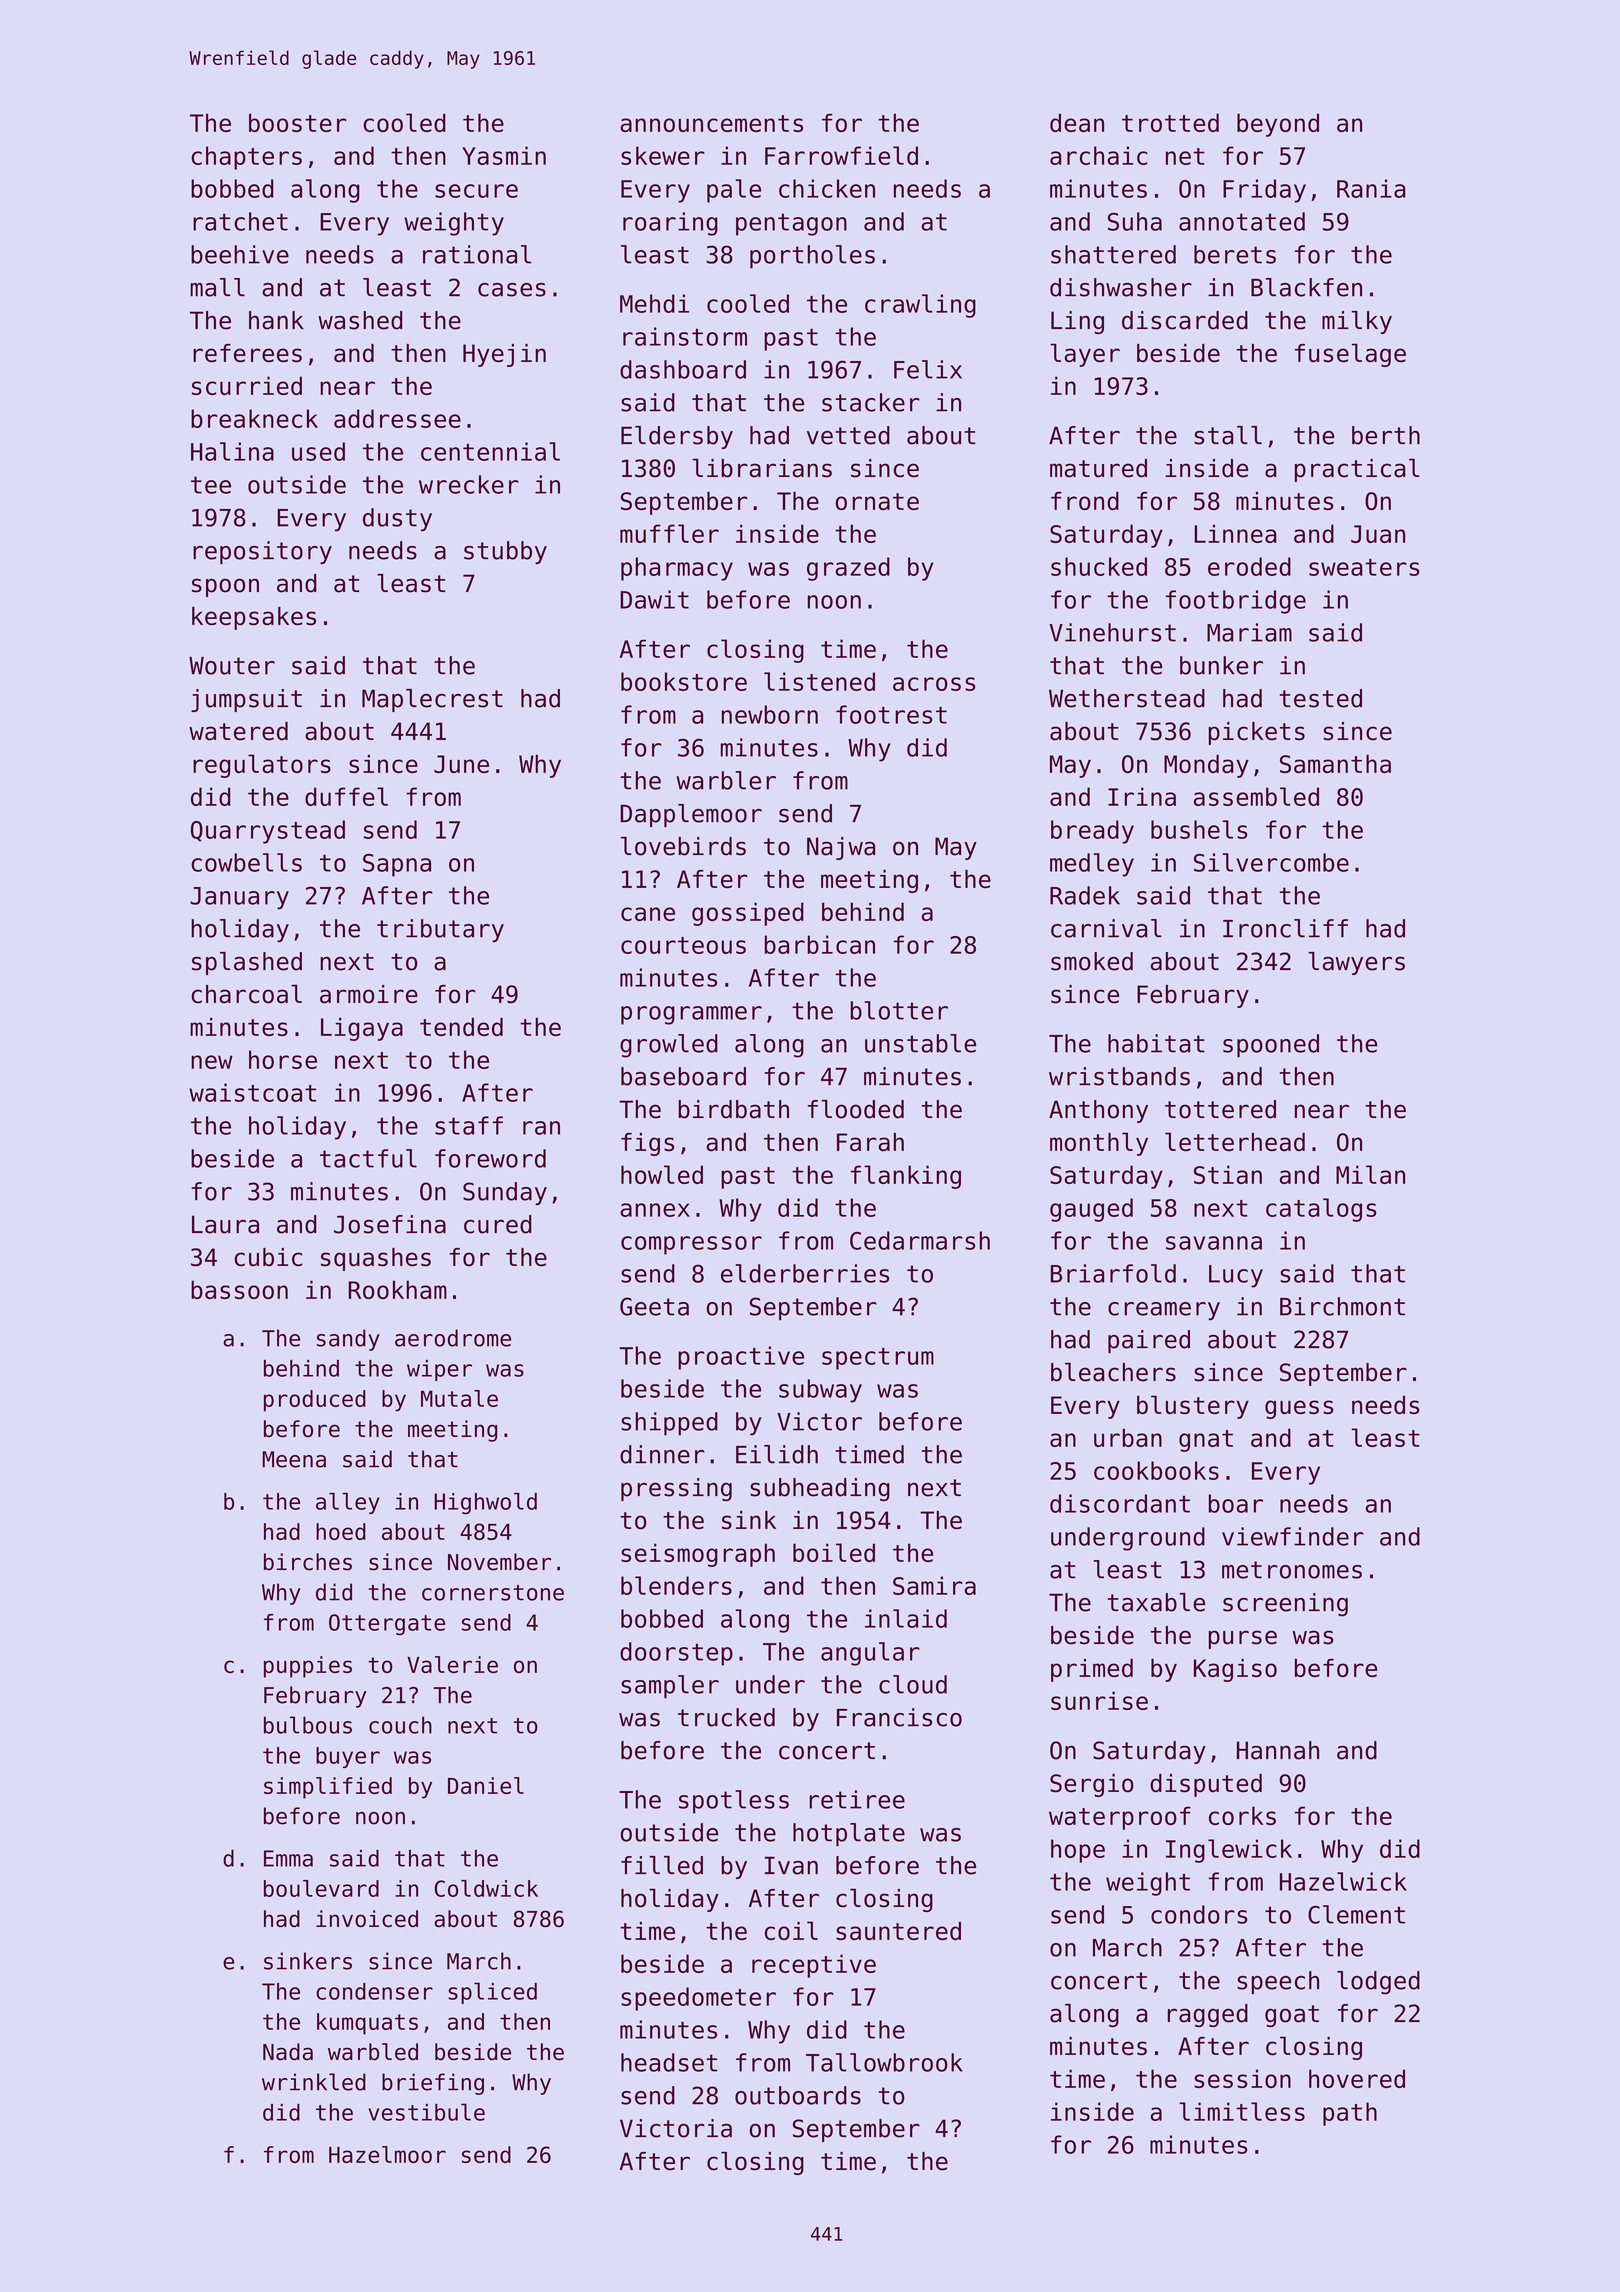 The width and height of the screenshot is (1620, 2292). I want to click on Rookham, so click(398, 1289).
